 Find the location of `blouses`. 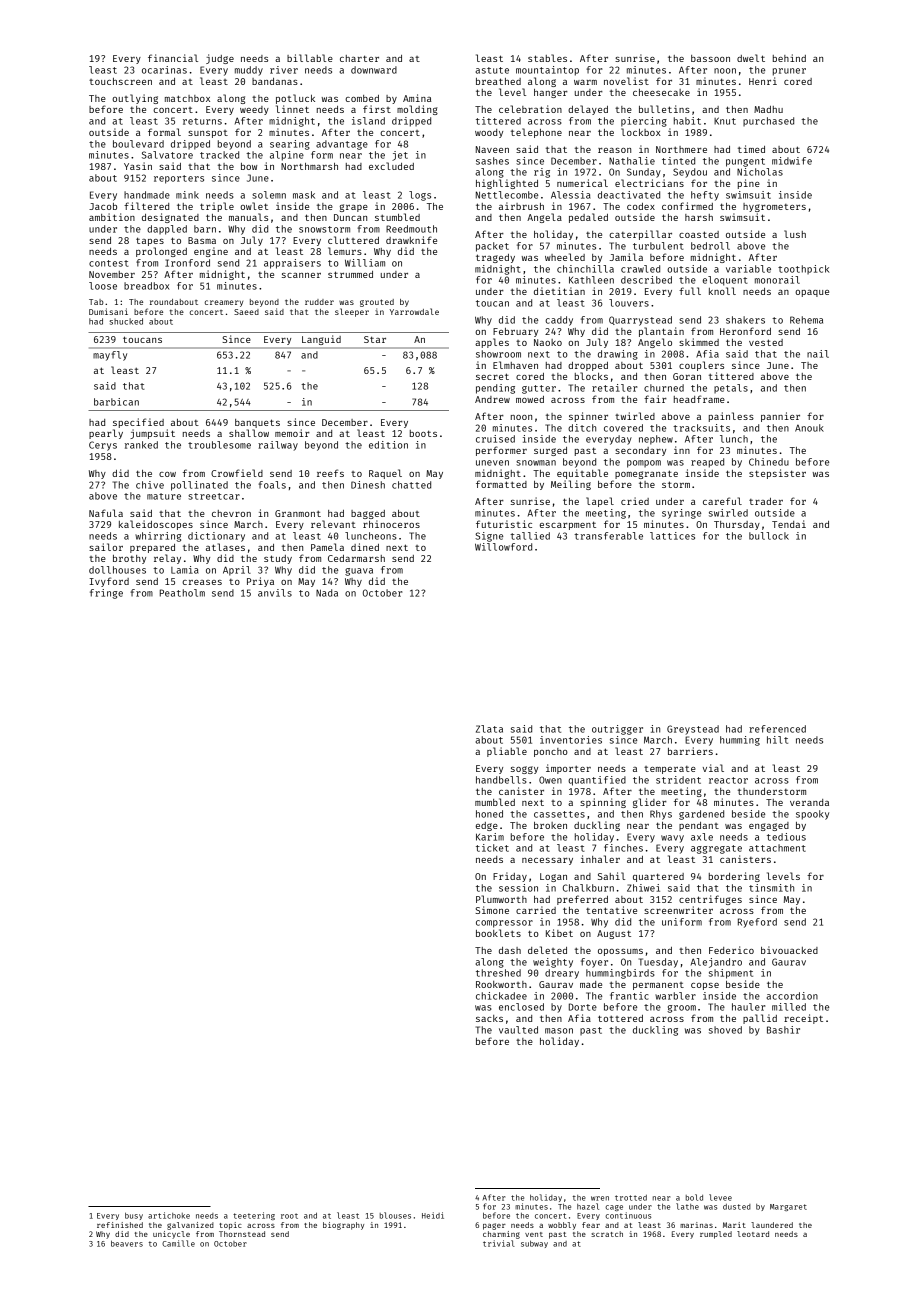

blouses is located at coordinates (395, 1215).
